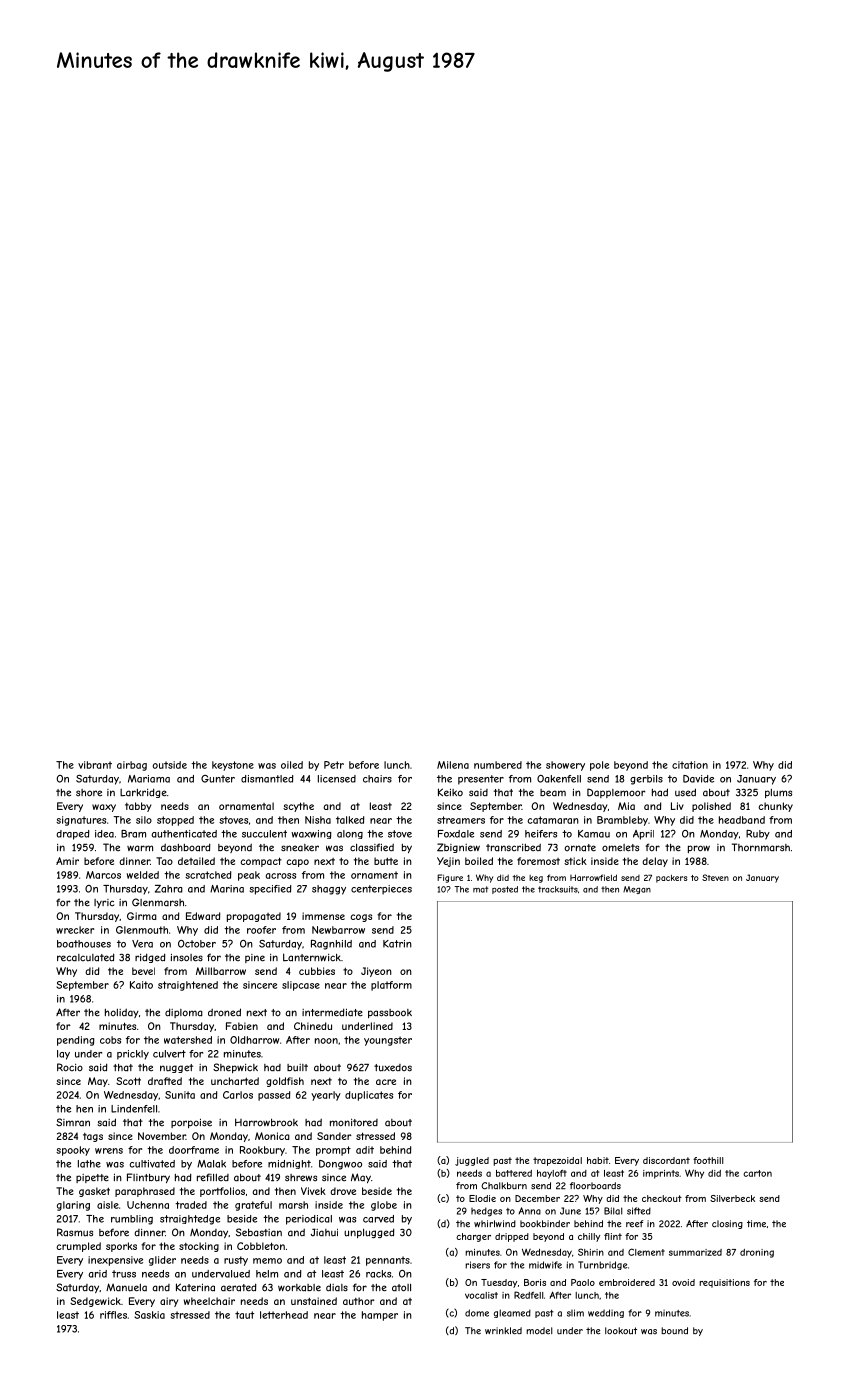  Describe the element at coordinates (390, 1013) in the image. I see `passbook` at that location.
